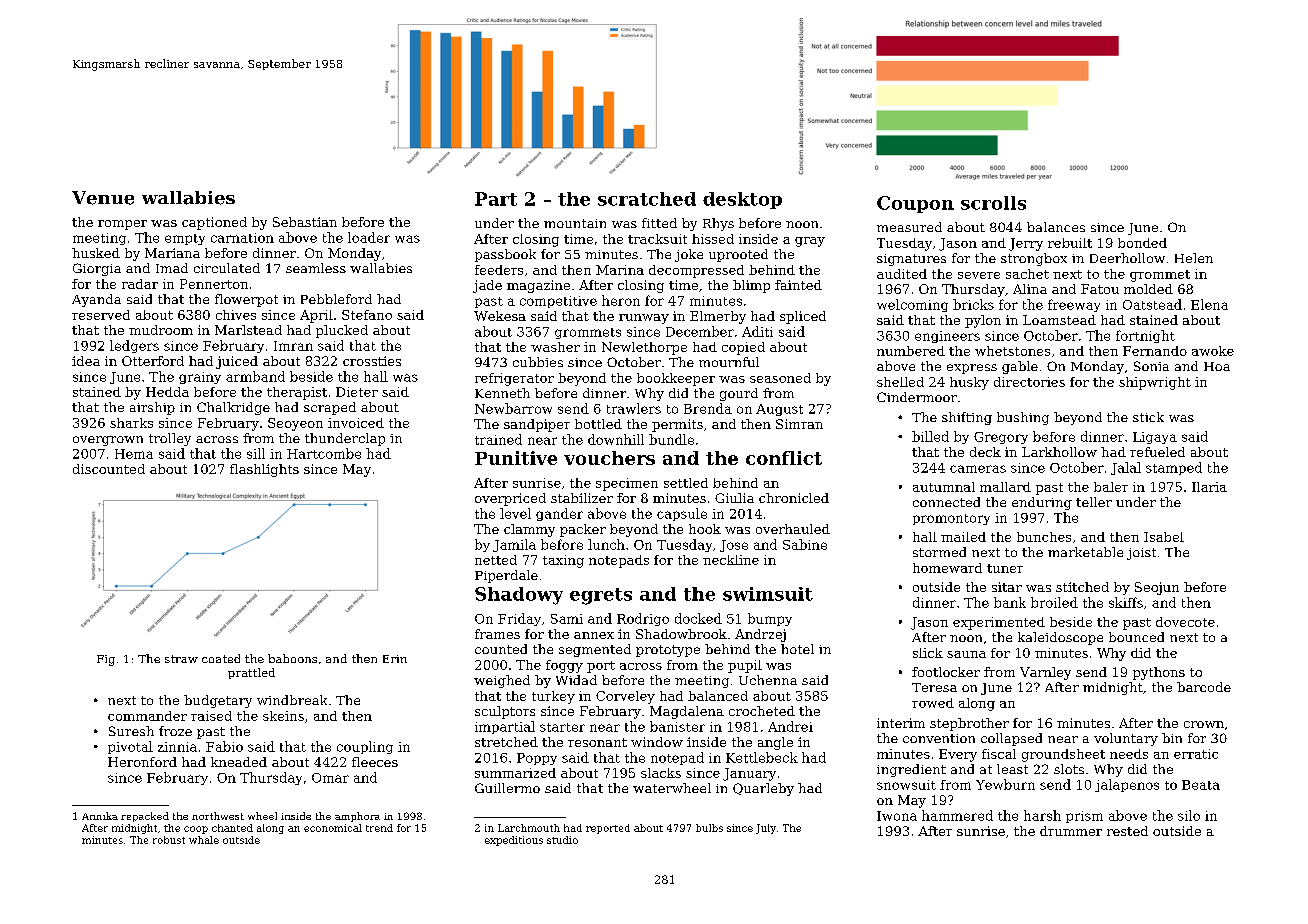  I want to click on mallard, so click(1005, 487).
